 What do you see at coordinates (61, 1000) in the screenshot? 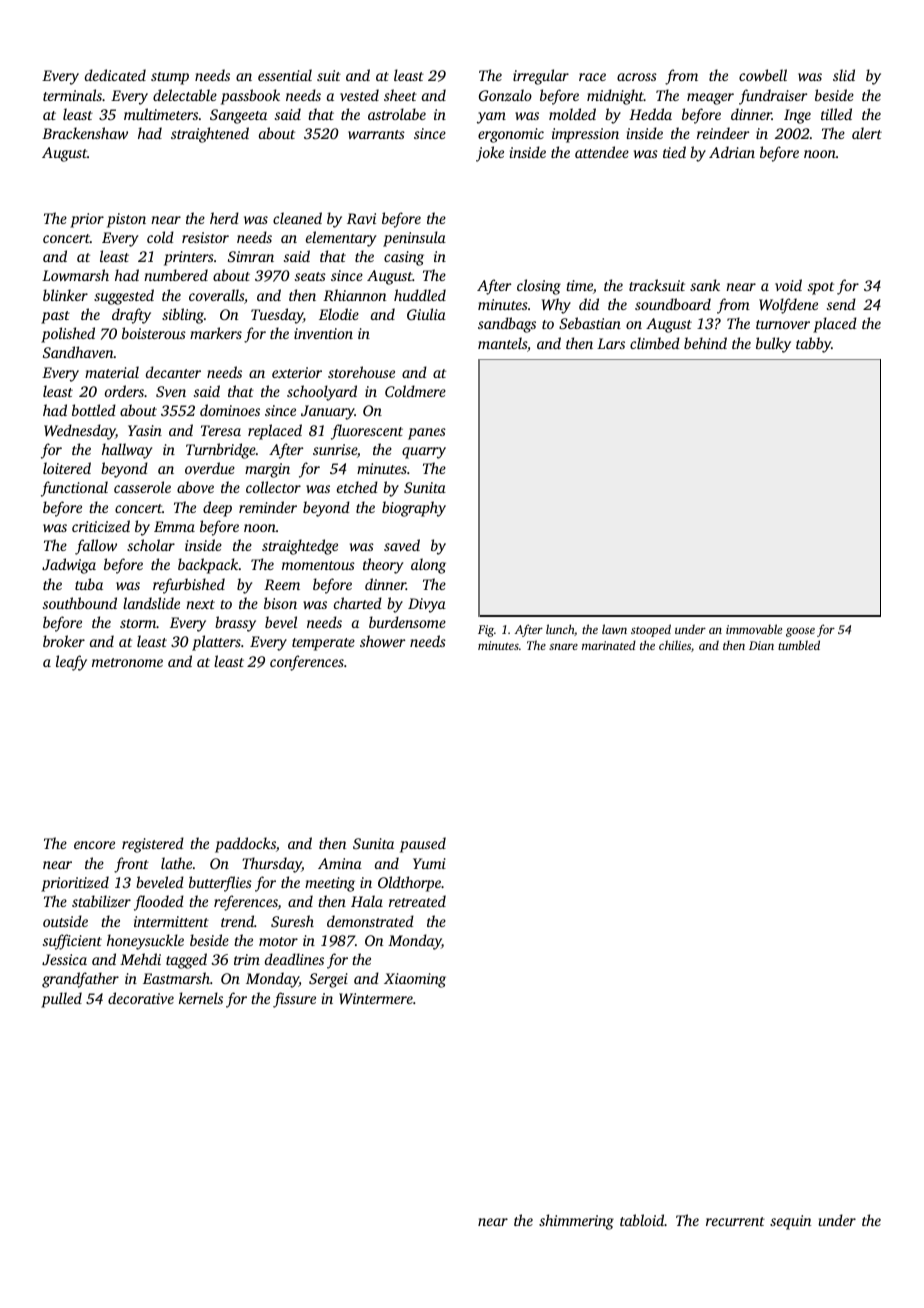
I see `pulled` at bounding box center [61, 1000].
